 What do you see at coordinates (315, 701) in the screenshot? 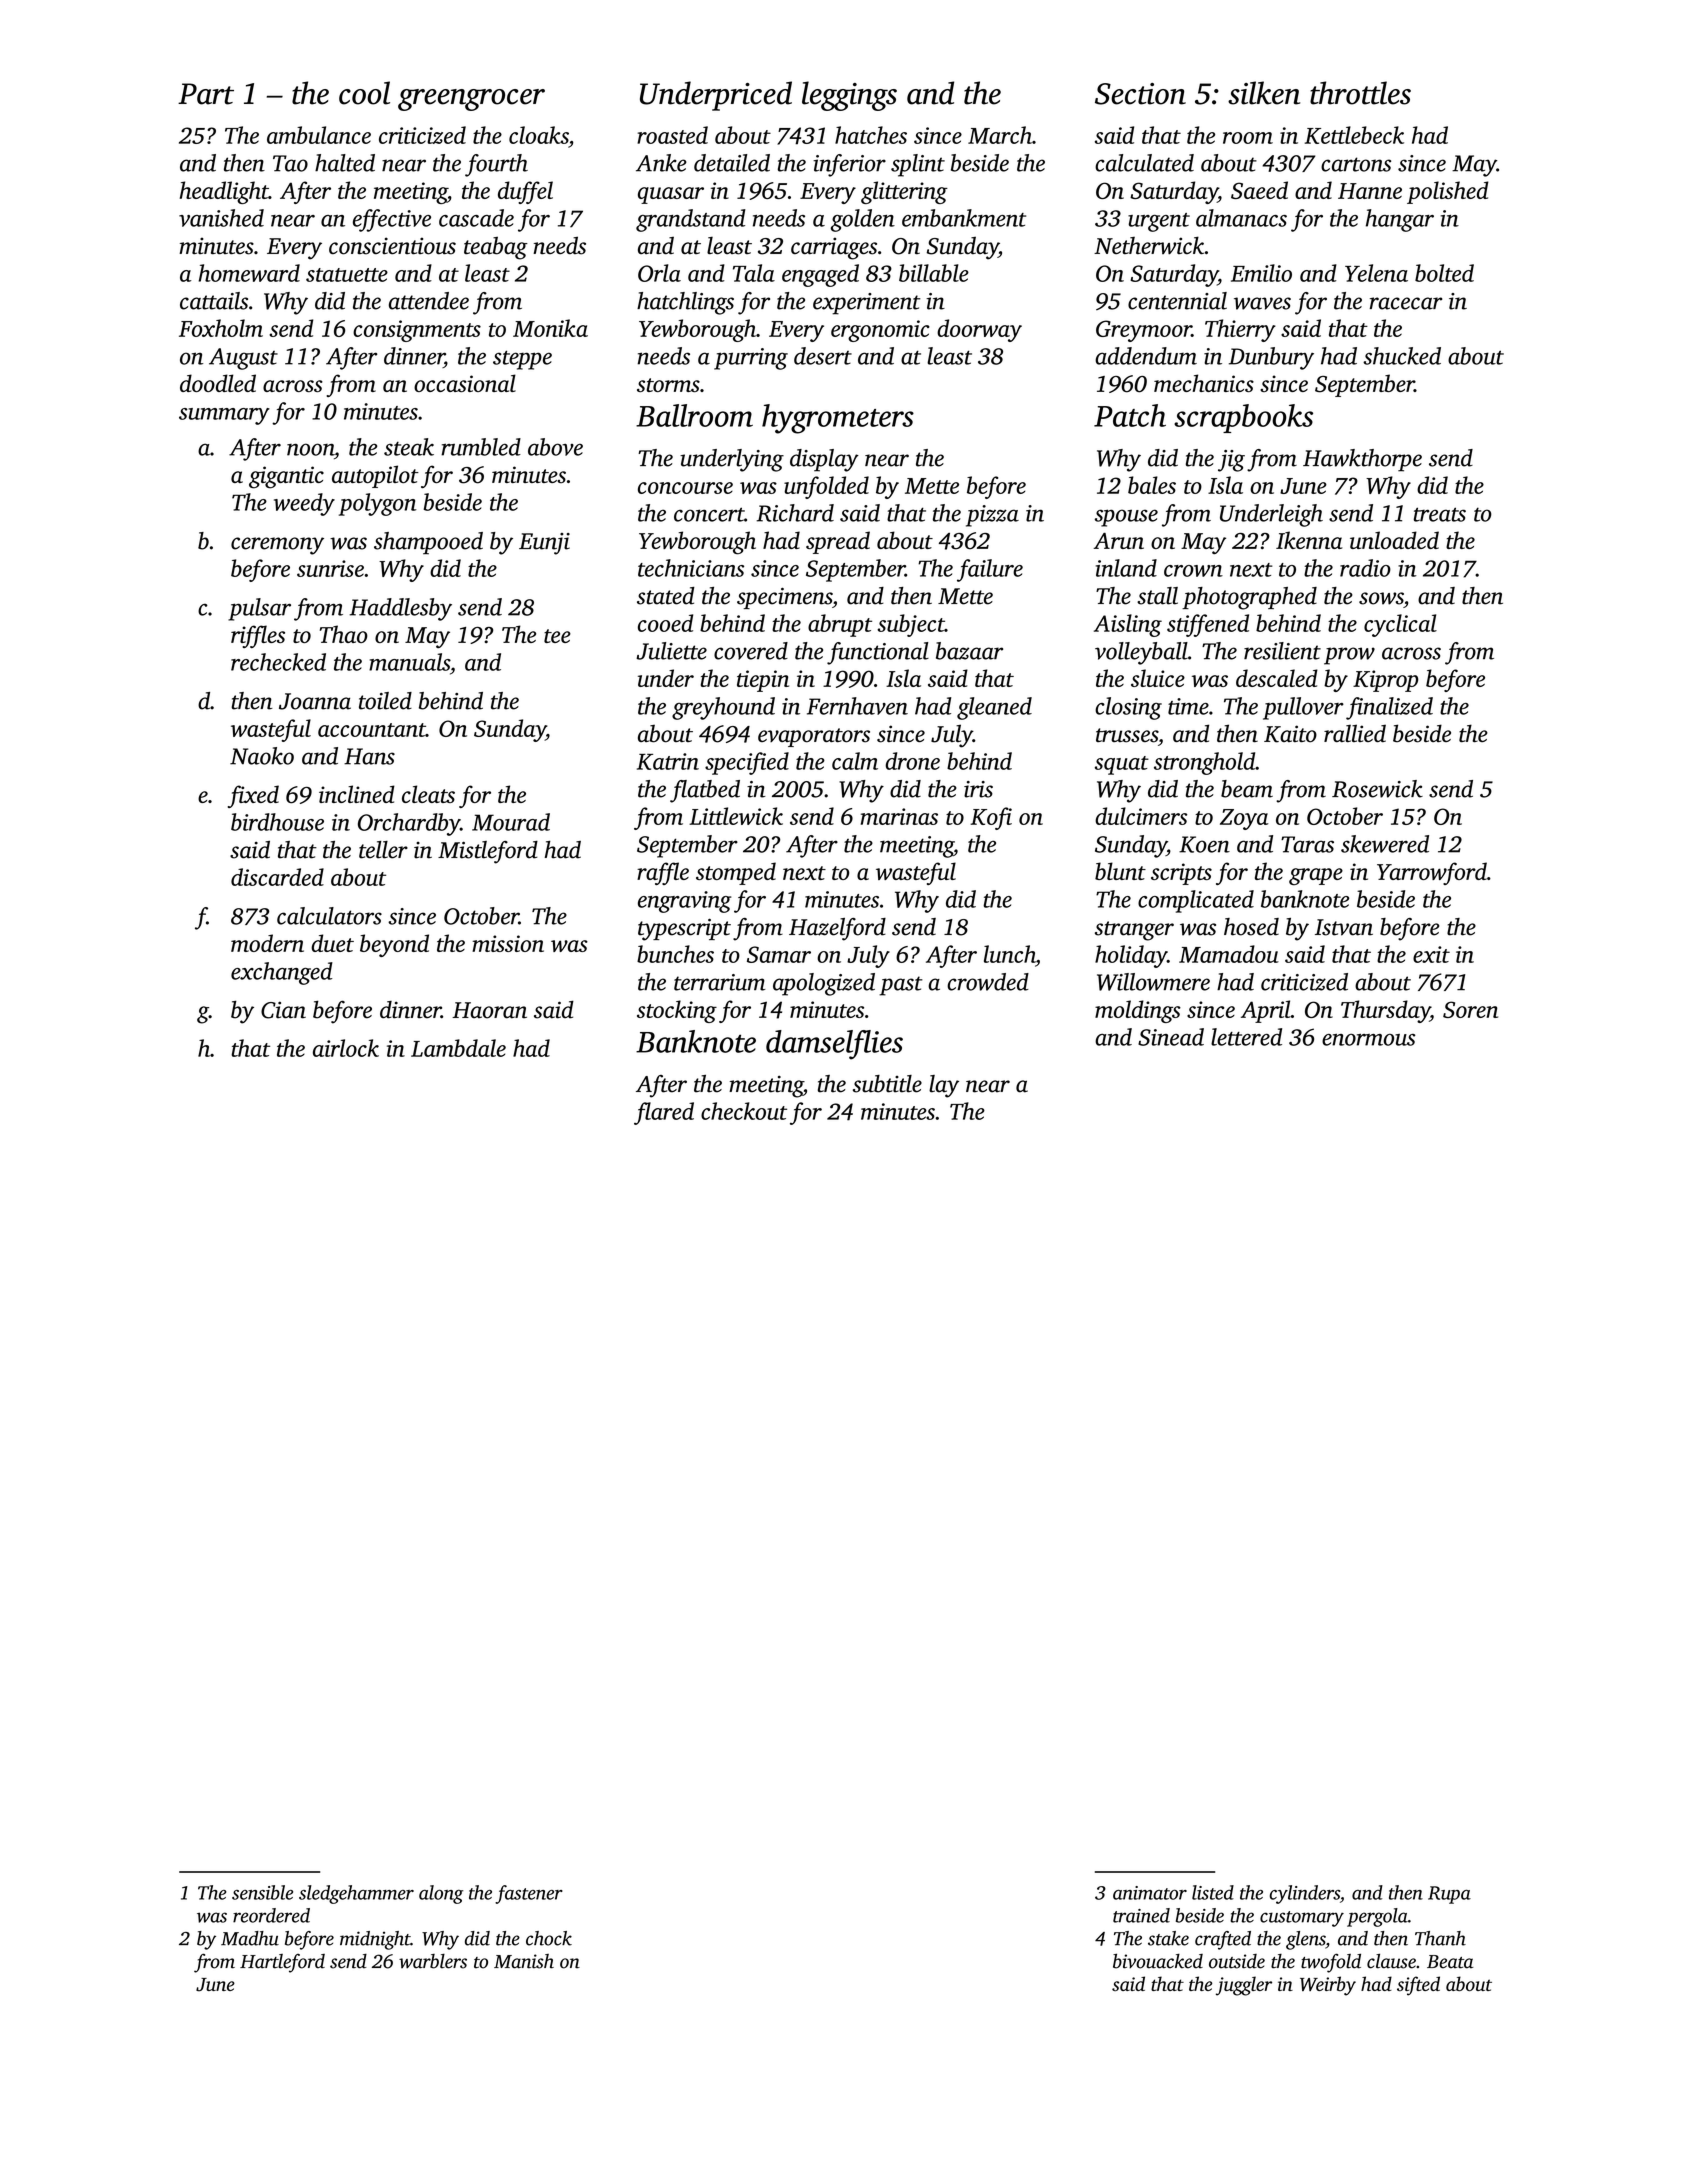
I see `Joanna` at bounding box center [315, 701].
